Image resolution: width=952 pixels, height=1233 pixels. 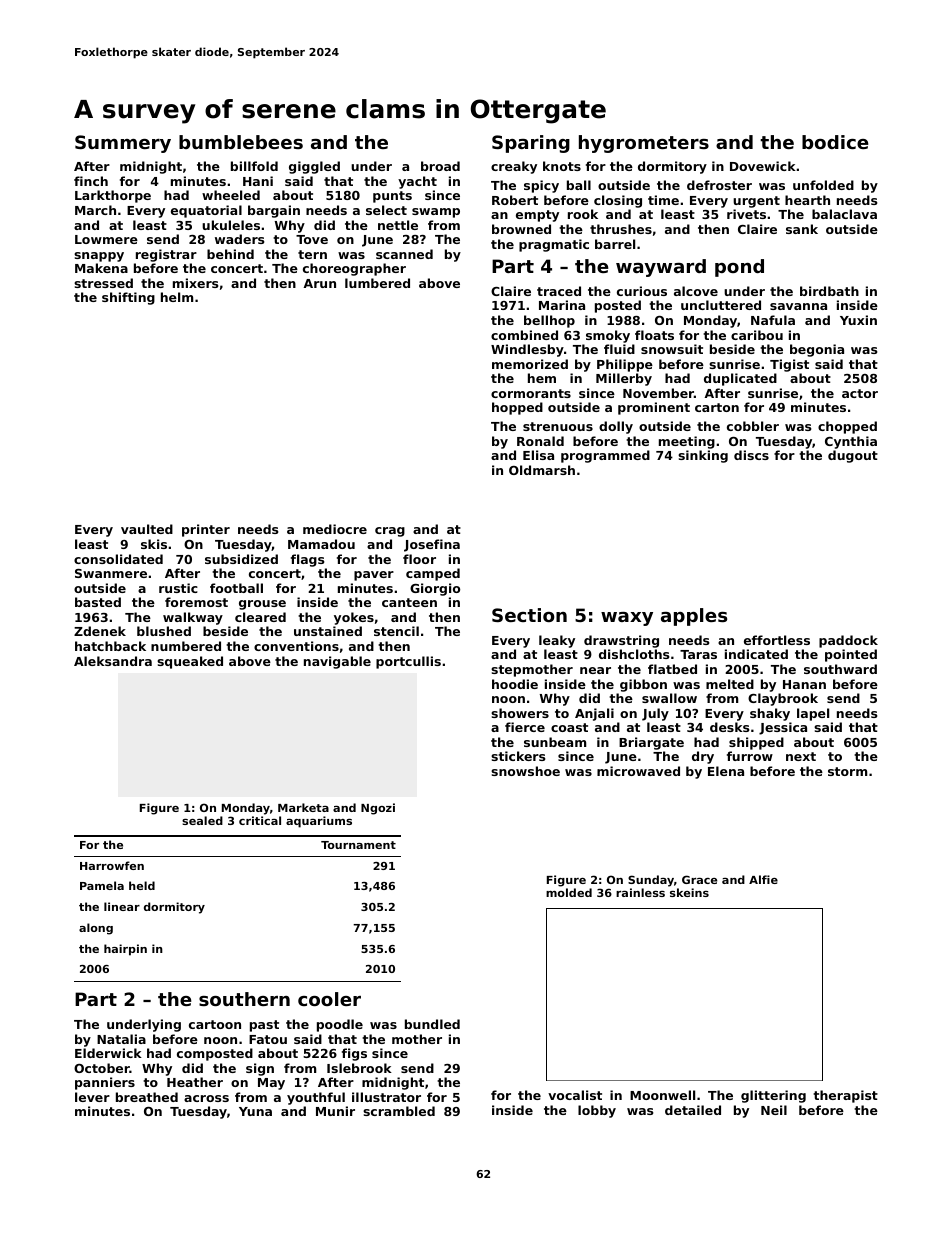 What do you see at coordinates (258, 181) in the document?
I see `Hani` at bounding box center [258, 181].
